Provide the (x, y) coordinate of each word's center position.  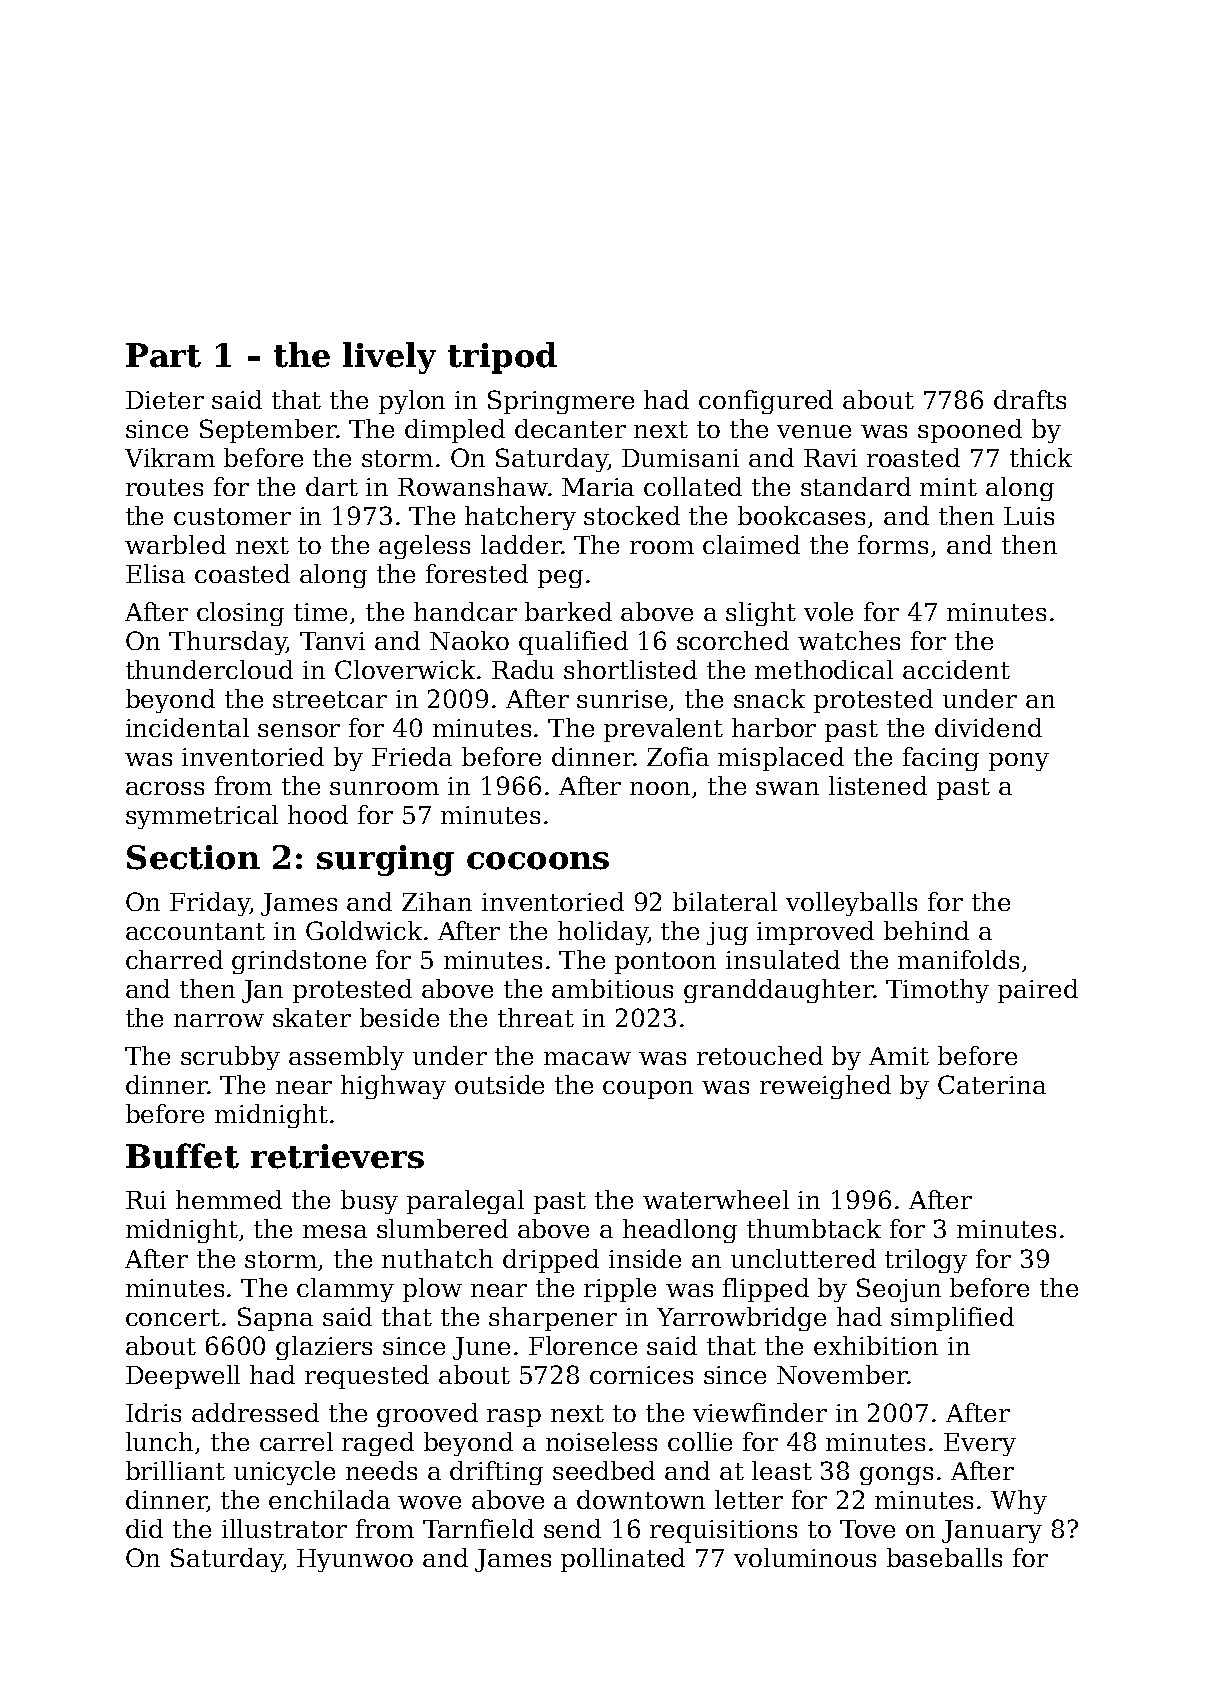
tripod (502, 358)
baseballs (944, 1557)
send (572, 1528)
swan (787, 788)
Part (163, 355)
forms (893, 544)
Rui (146, 1200)
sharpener (553, 1319)
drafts (1030, 399)
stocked (632, 515)
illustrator (284, 1528)
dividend (988, 727)
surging (385, 860)
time (320, 612)
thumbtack (814, 1228)
